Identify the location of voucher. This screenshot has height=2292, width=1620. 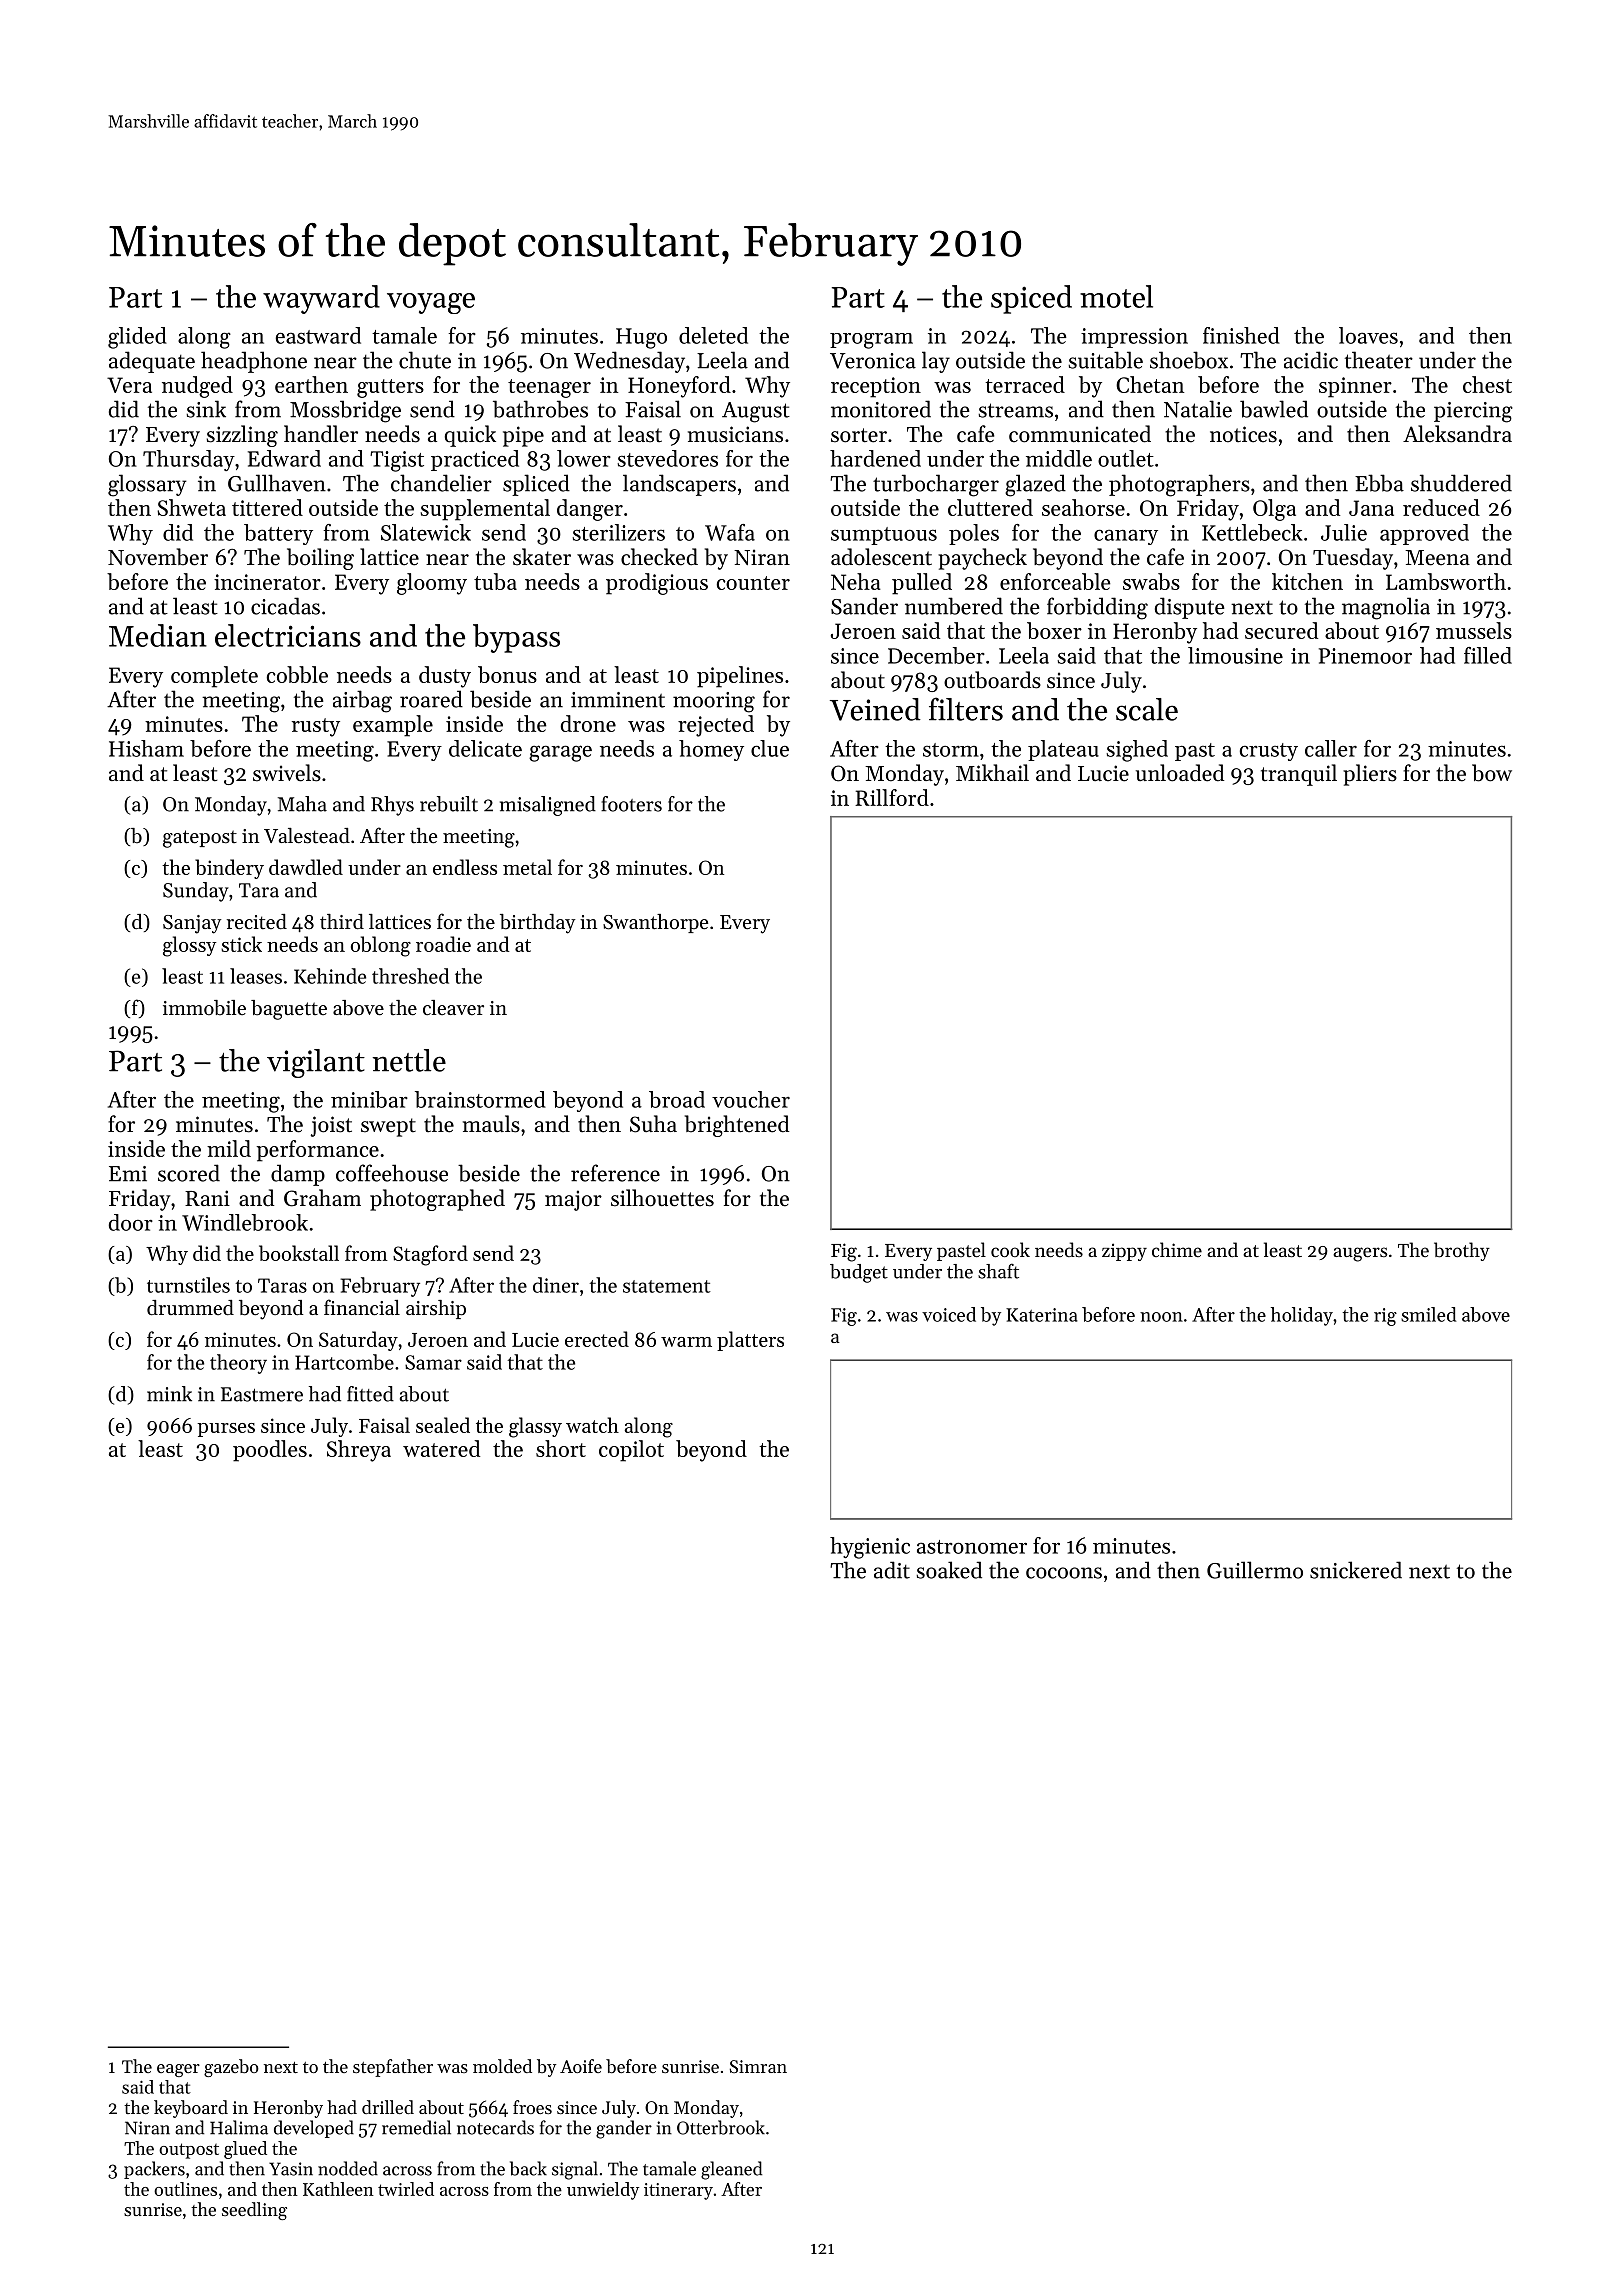
(751, 1099).
